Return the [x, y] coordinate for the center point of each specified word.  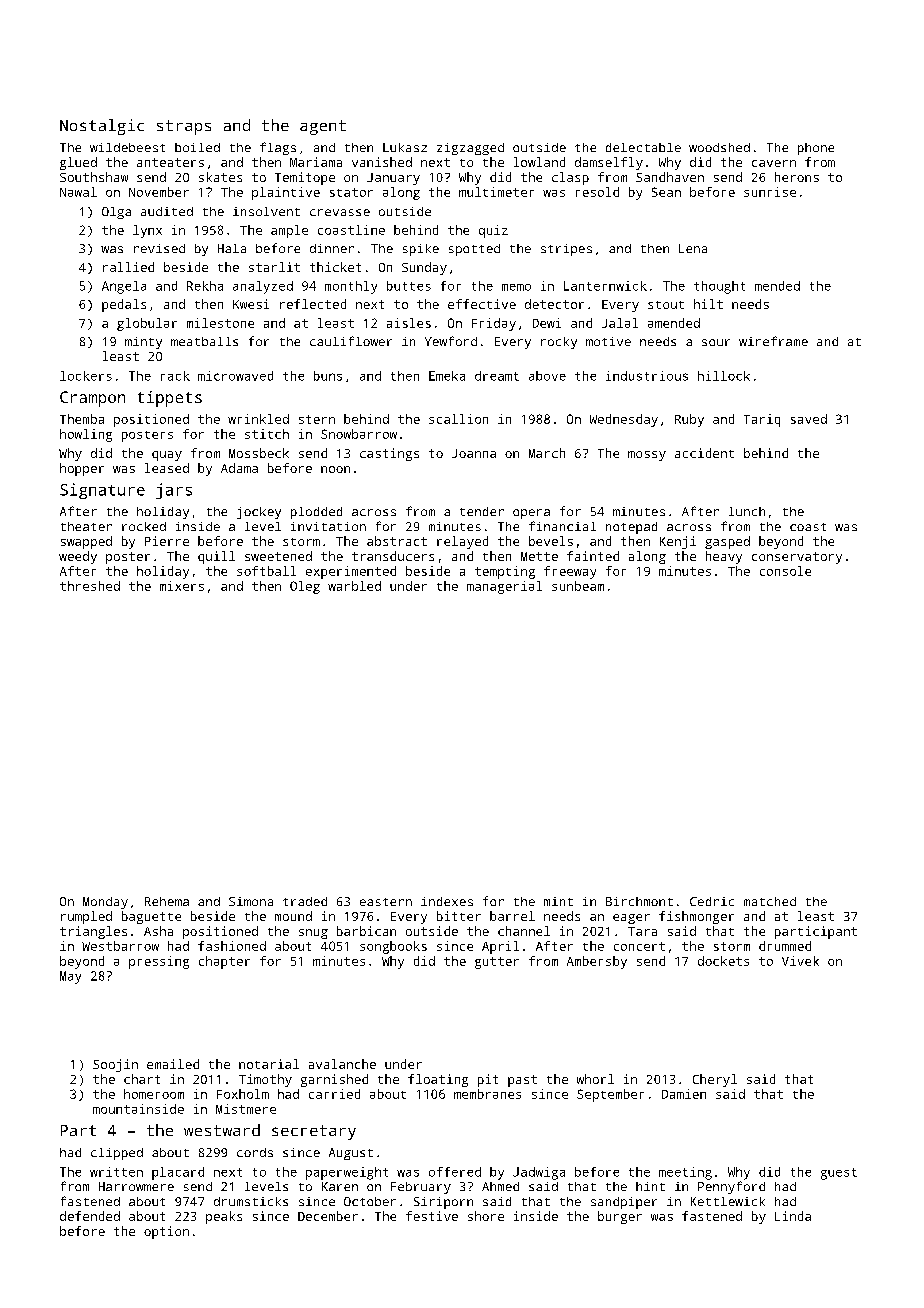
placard [178, 1173]
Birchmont [639, 901]
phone [816, 149]
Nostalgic [102, 127]
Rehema [167, 901]
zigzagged [470, 149]
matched [770, 901]
